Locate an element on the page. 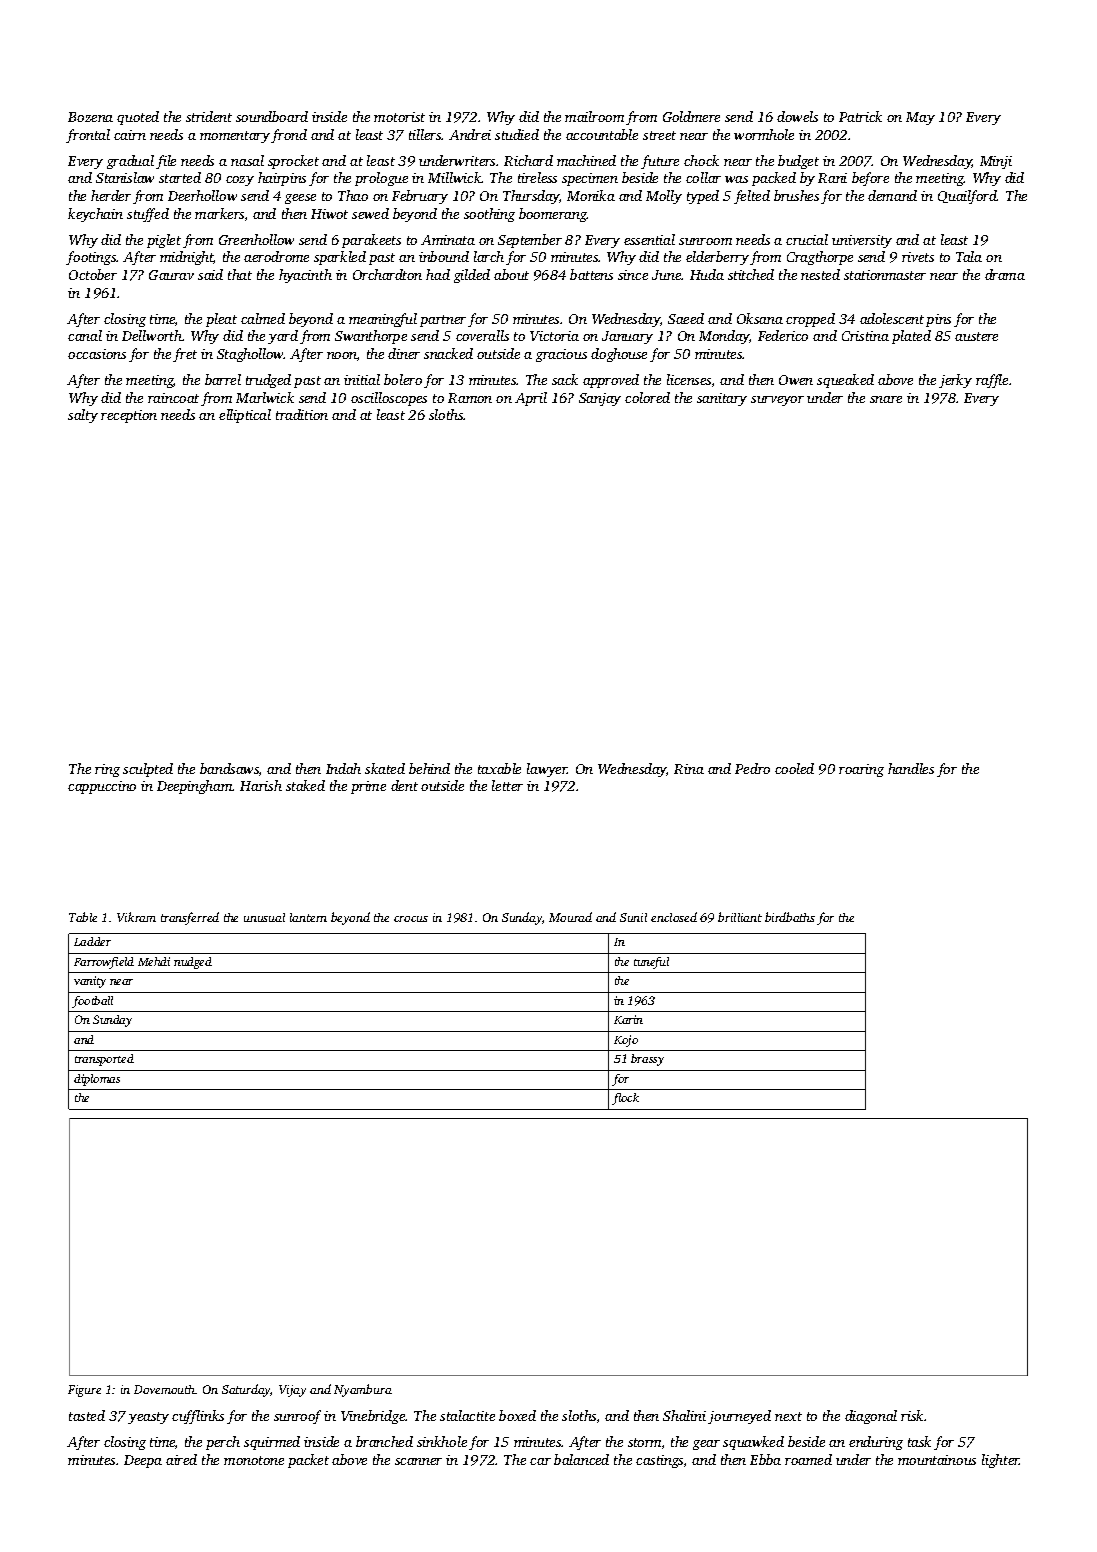  tillers is located at coordinates (425, 134).
